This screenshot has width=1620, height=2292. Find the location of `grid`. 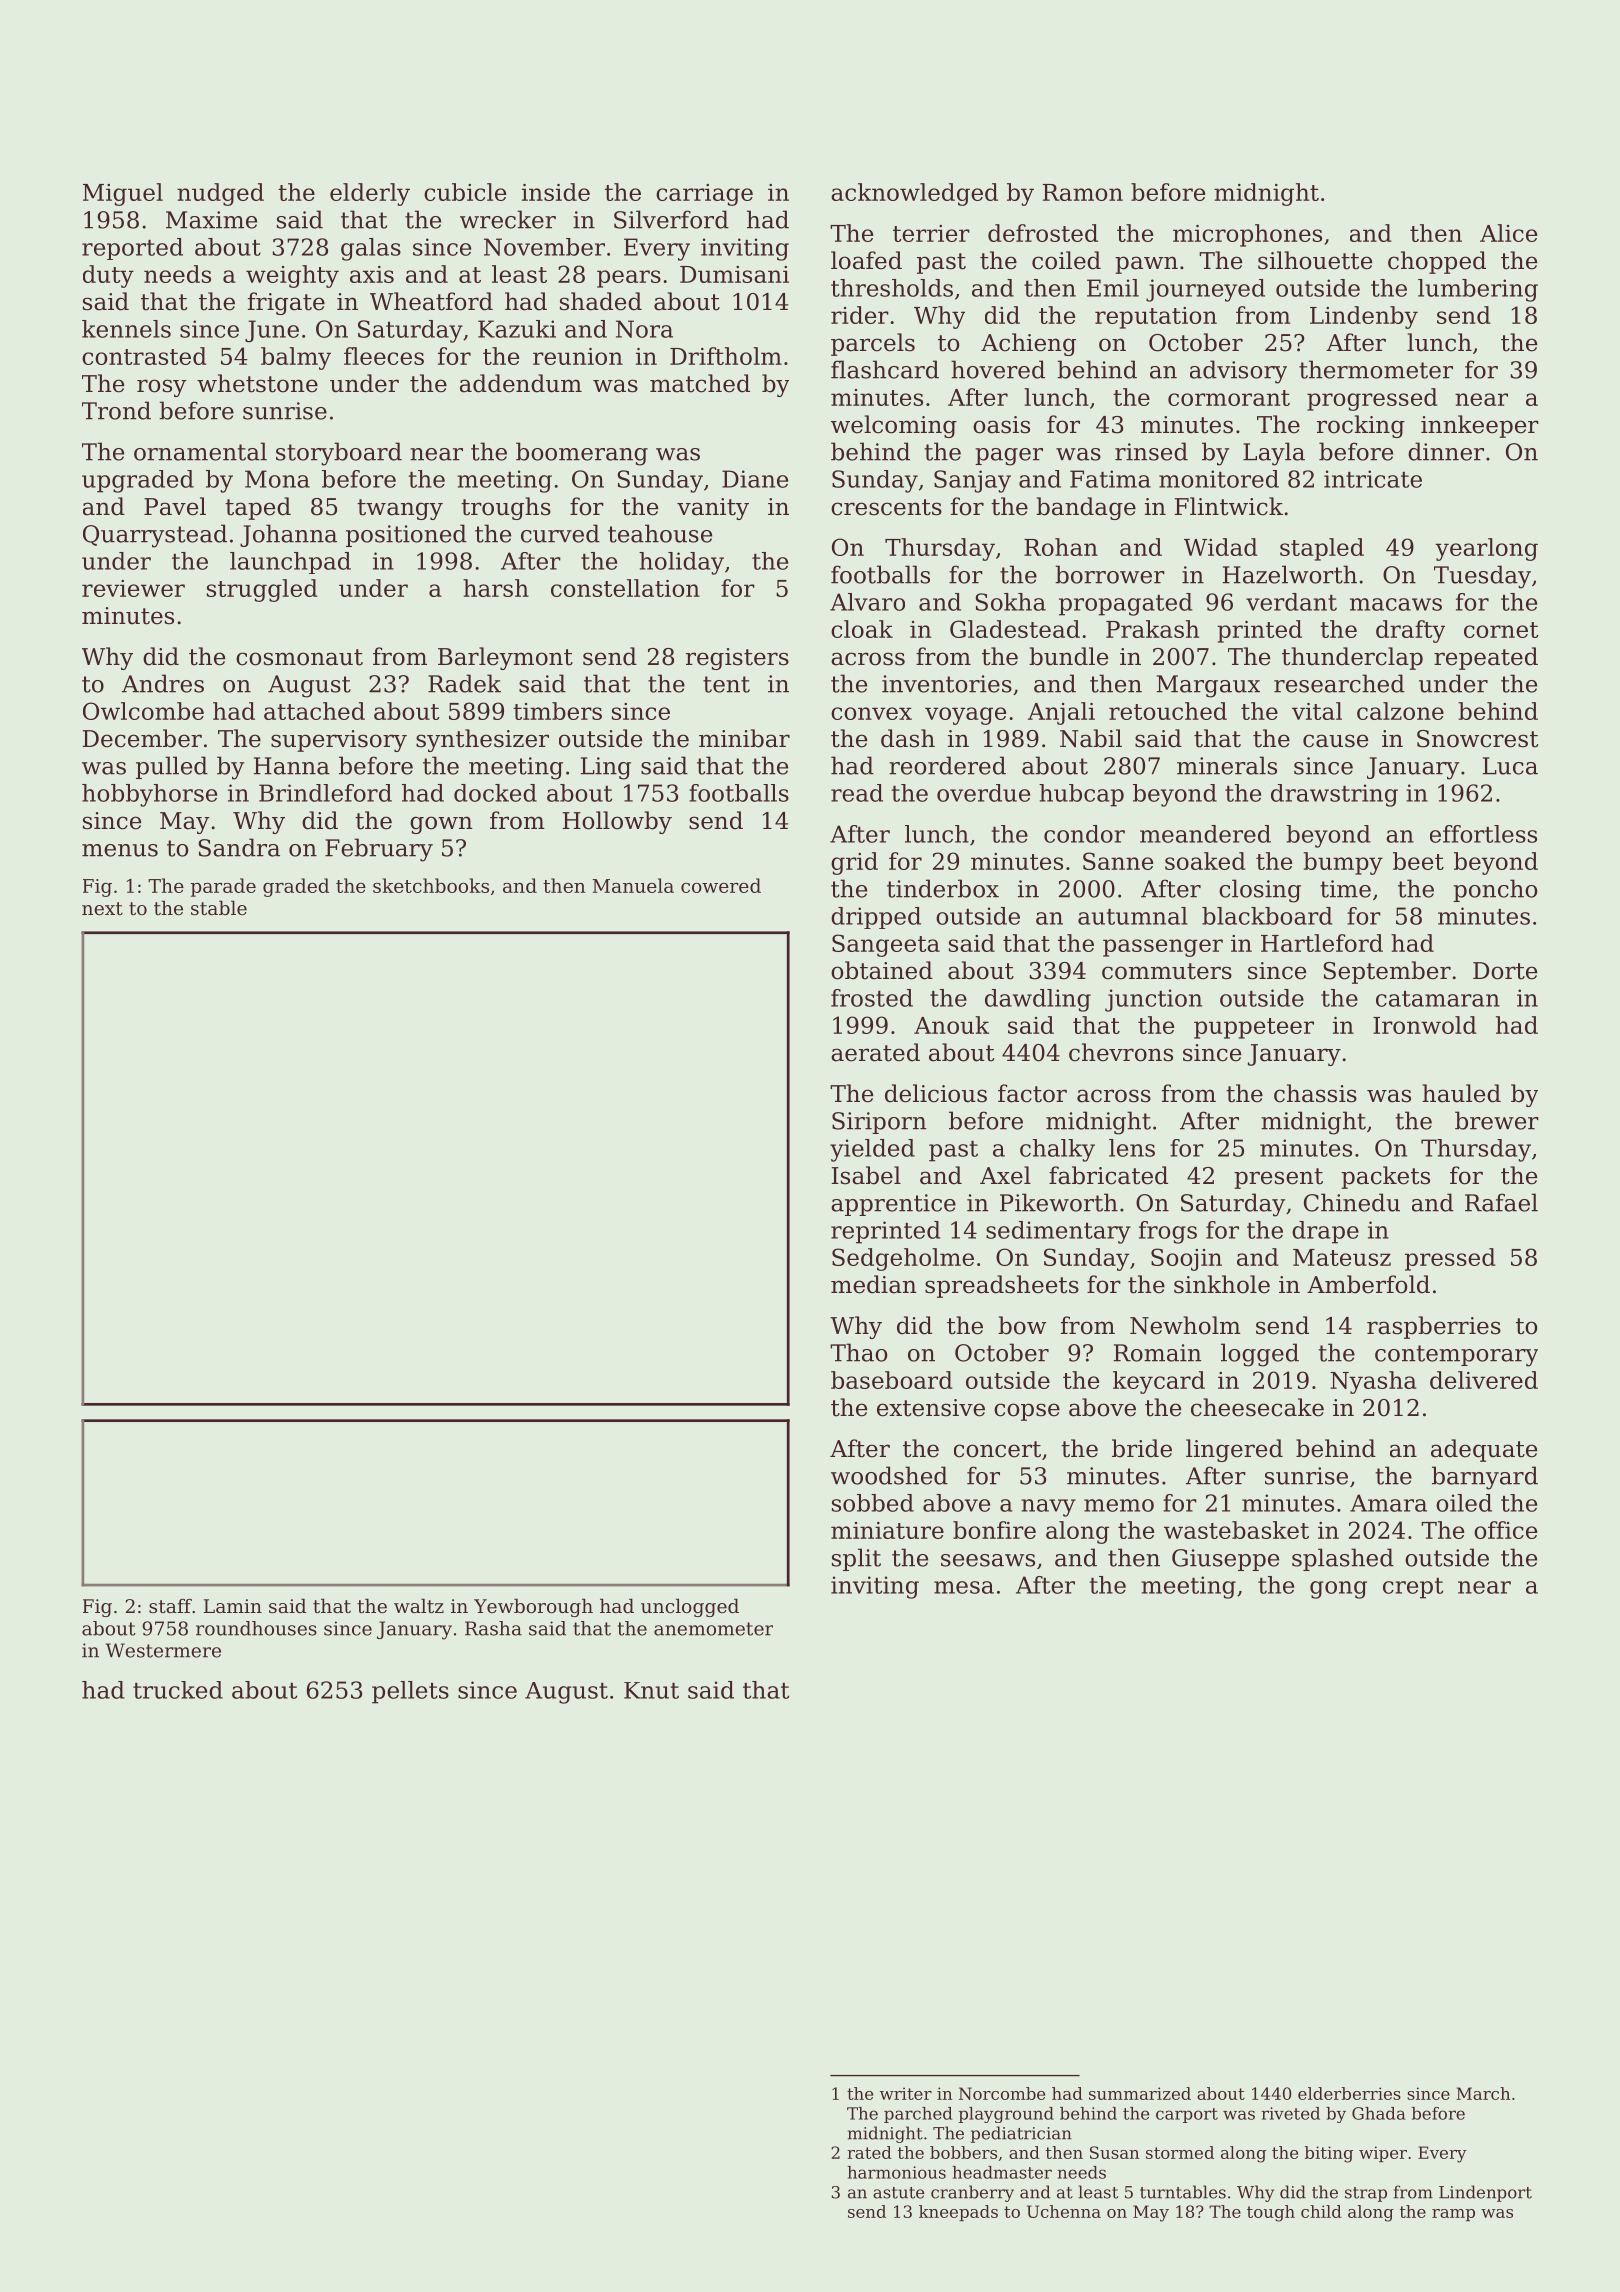

grid is located at coordinates (854, 863).
